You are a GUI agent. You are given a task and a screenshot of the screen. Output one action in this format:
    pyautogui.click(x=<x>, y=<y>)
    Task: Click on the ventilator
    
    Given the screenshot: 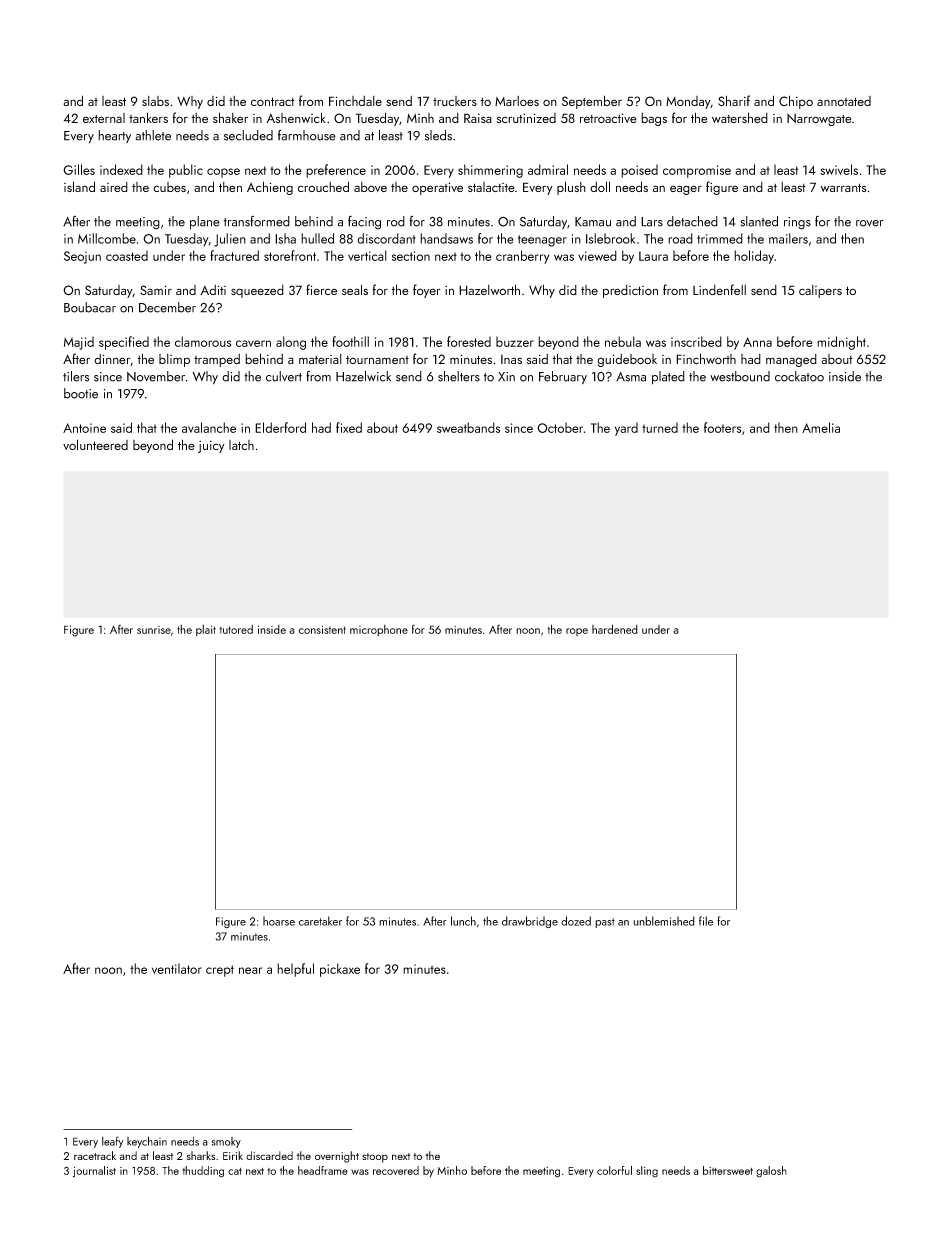 What is the action you would take?
    pyautogui.click(x=177, y=968)
